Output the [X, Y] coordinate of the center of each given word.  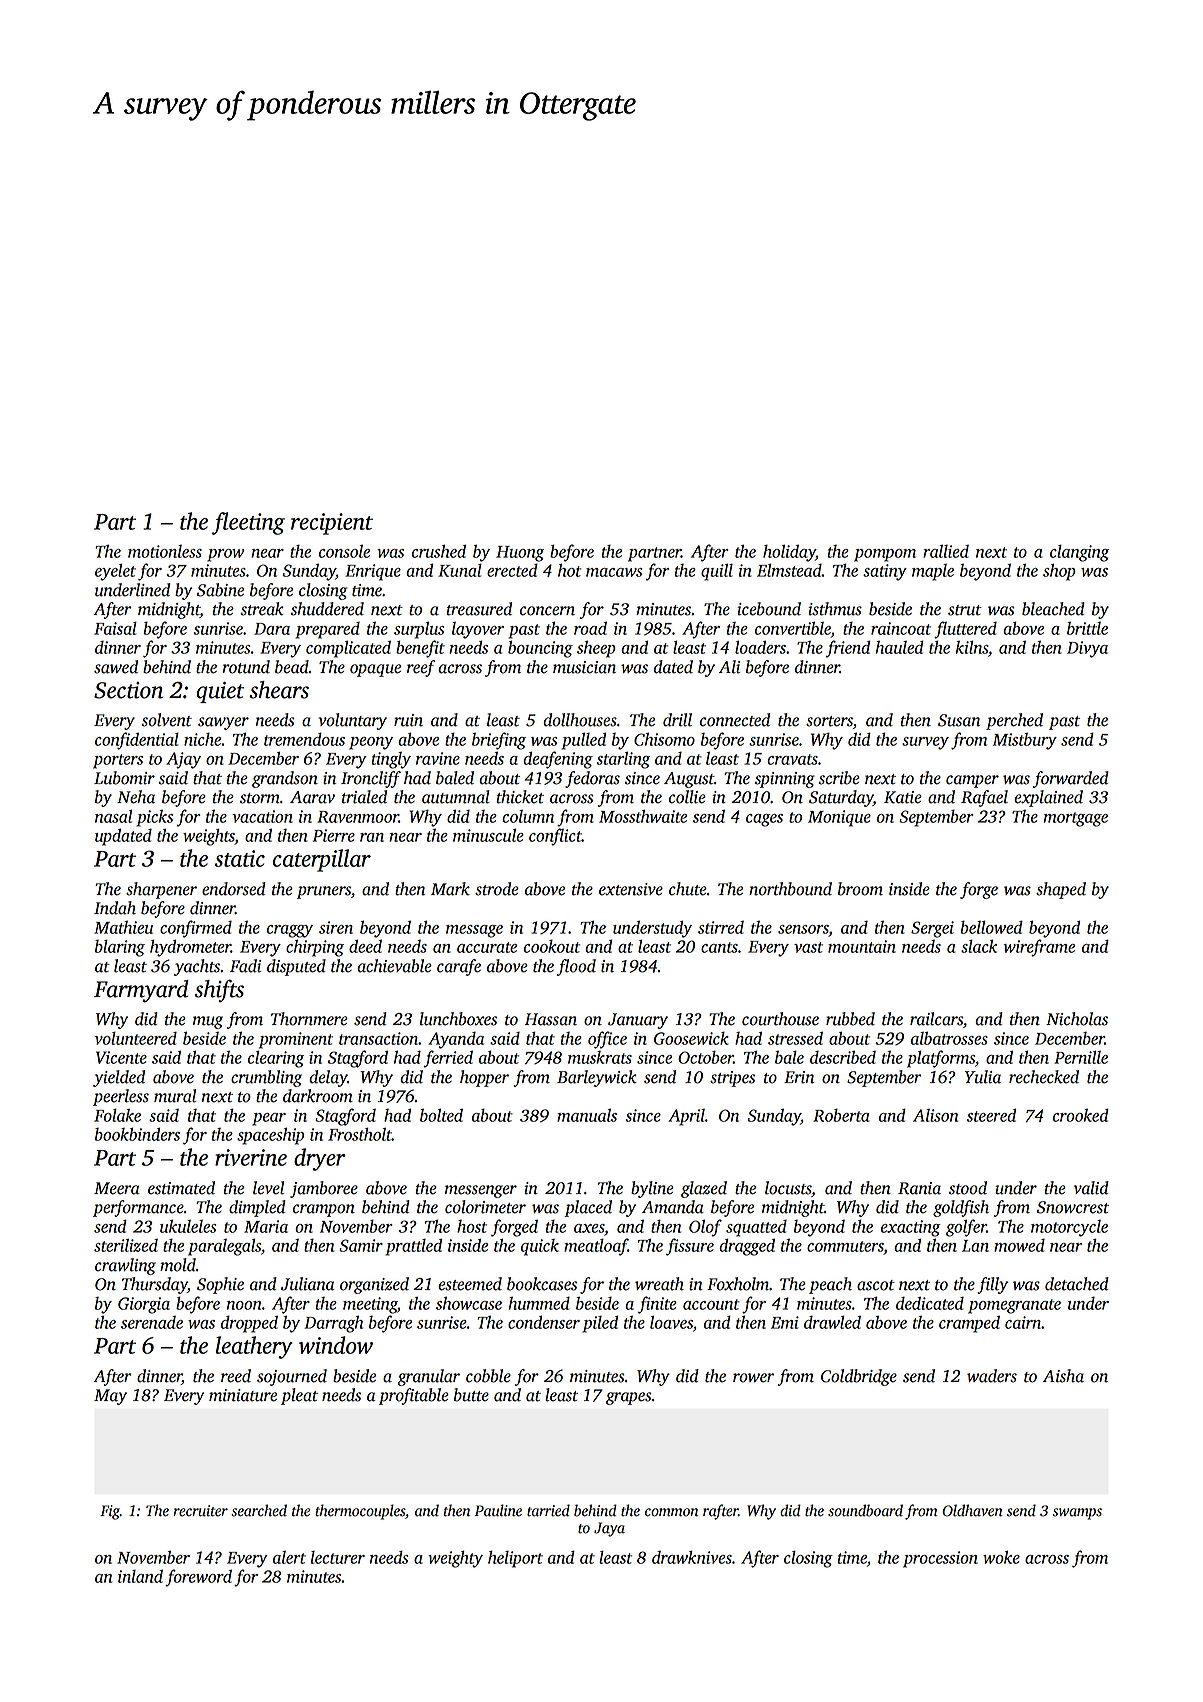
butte [471, 1395]
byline [652, 1189]
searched [259, 1510]
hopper [484, 1078]
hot [569, 570]
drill [677, 720]
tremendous [304, 739]
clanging [1079, 553]
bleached [1053, 609]
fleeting [248, 523]
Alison [935, 1115]
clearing [276, 1059]
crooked [1081, 1115]
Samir [361, 1245]
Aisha [1063, 1376]
